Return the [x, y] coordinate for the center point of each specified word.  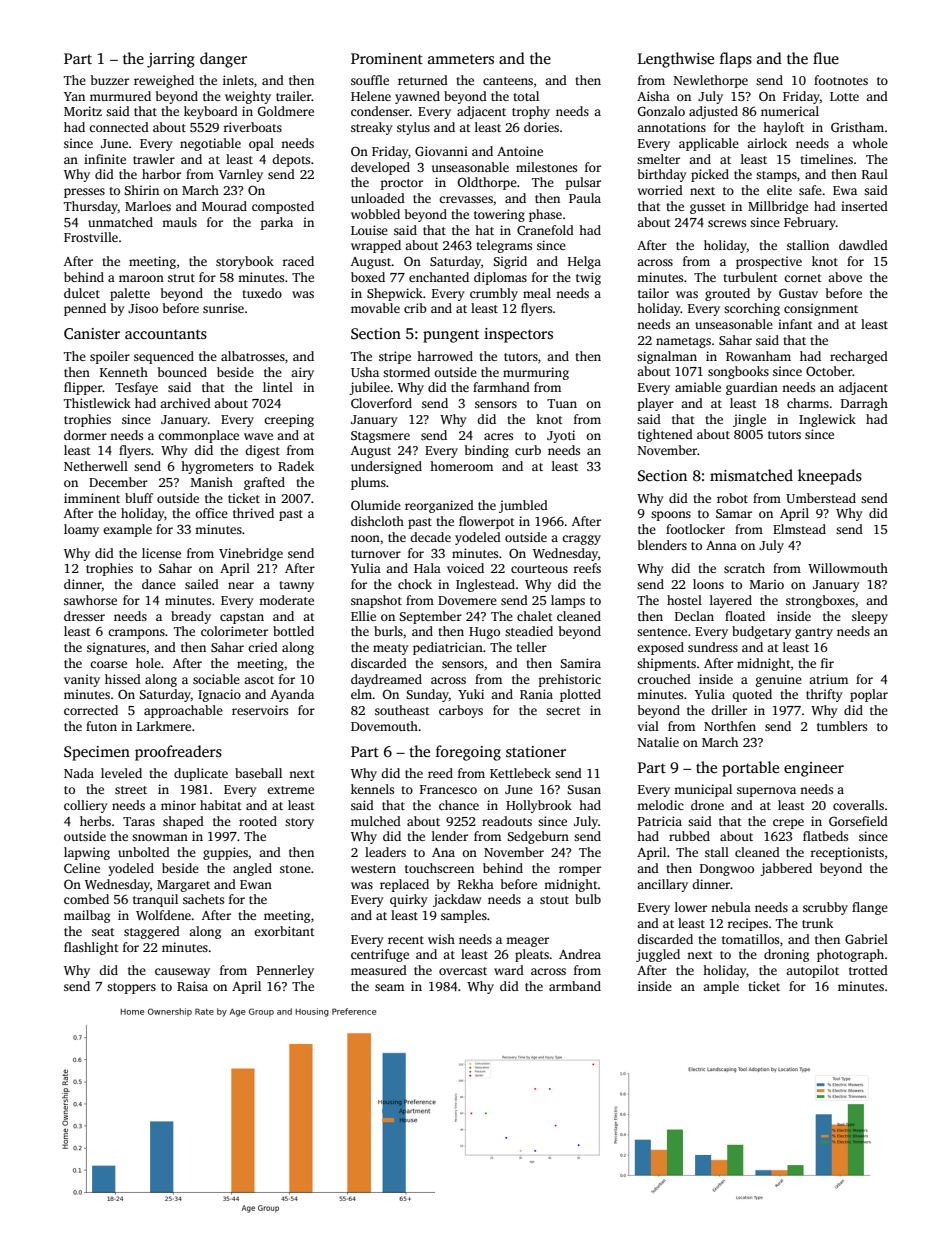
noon [365, 538]
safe [810, 190]
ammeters [461, 59]
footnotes [841, 80]
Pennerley [285, 971]
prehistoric [570, 680]
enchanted [439, 277]
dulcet [82, 293]
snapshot [376, 601]
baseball [258, 773]
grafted [264, 483]
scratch [744, 568]
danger [223, 60]
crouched [664, 679]
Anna [721, 545]
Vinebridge [251, 554]
